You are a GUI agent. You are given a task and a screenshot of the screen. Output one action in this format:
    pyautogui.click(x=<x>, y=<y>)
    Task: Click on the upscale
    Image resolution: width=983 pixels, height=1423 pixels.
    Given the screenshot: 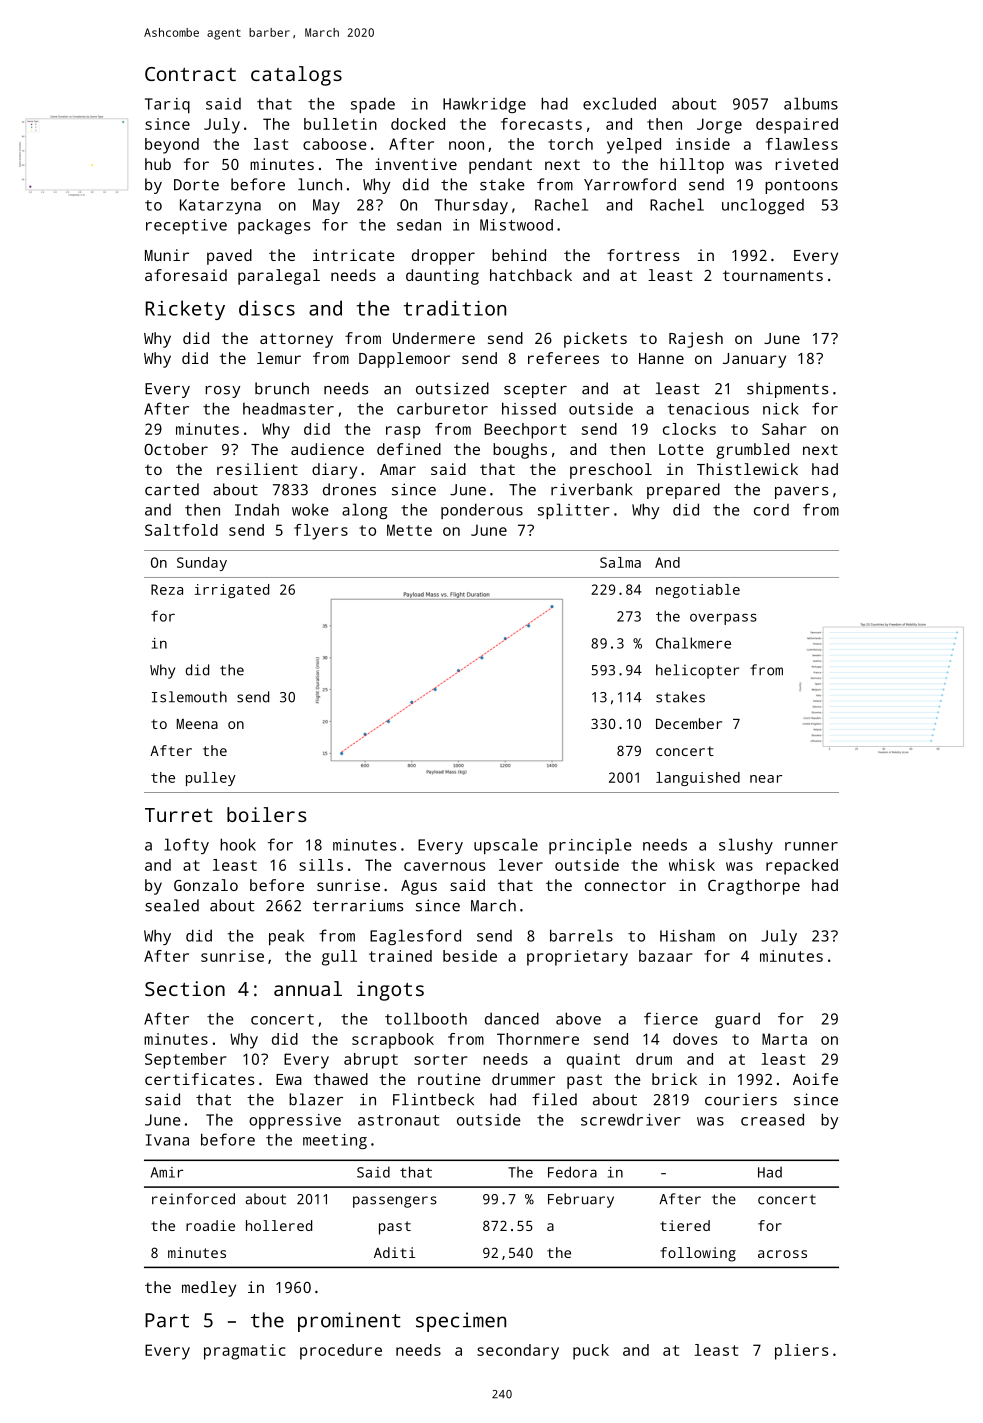 What is the action you would take?
    pyautogui.click(x=506, y=846)
